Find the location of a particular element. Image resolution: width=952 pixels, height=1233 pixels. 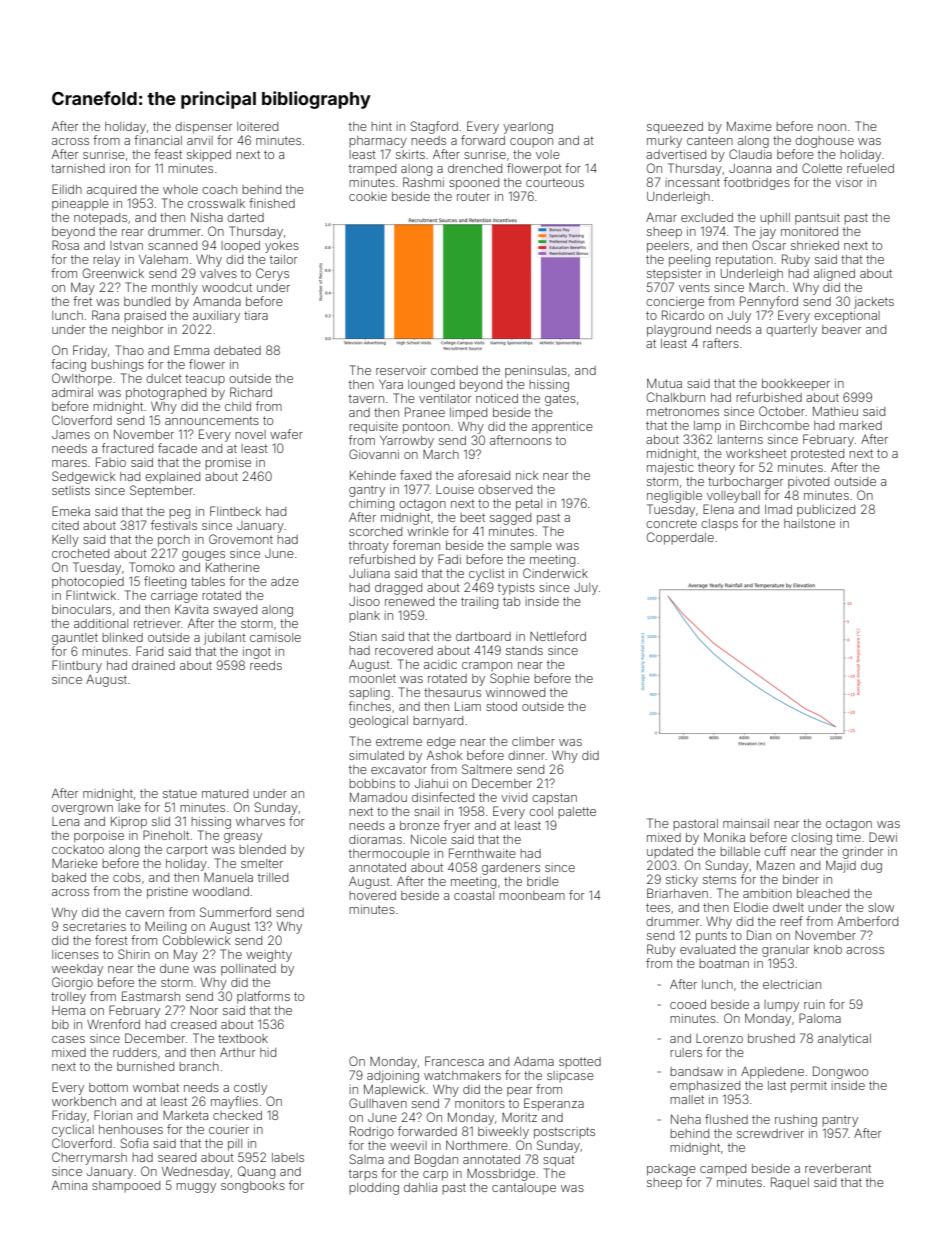

setlists is located at coordinates (71, 490).
